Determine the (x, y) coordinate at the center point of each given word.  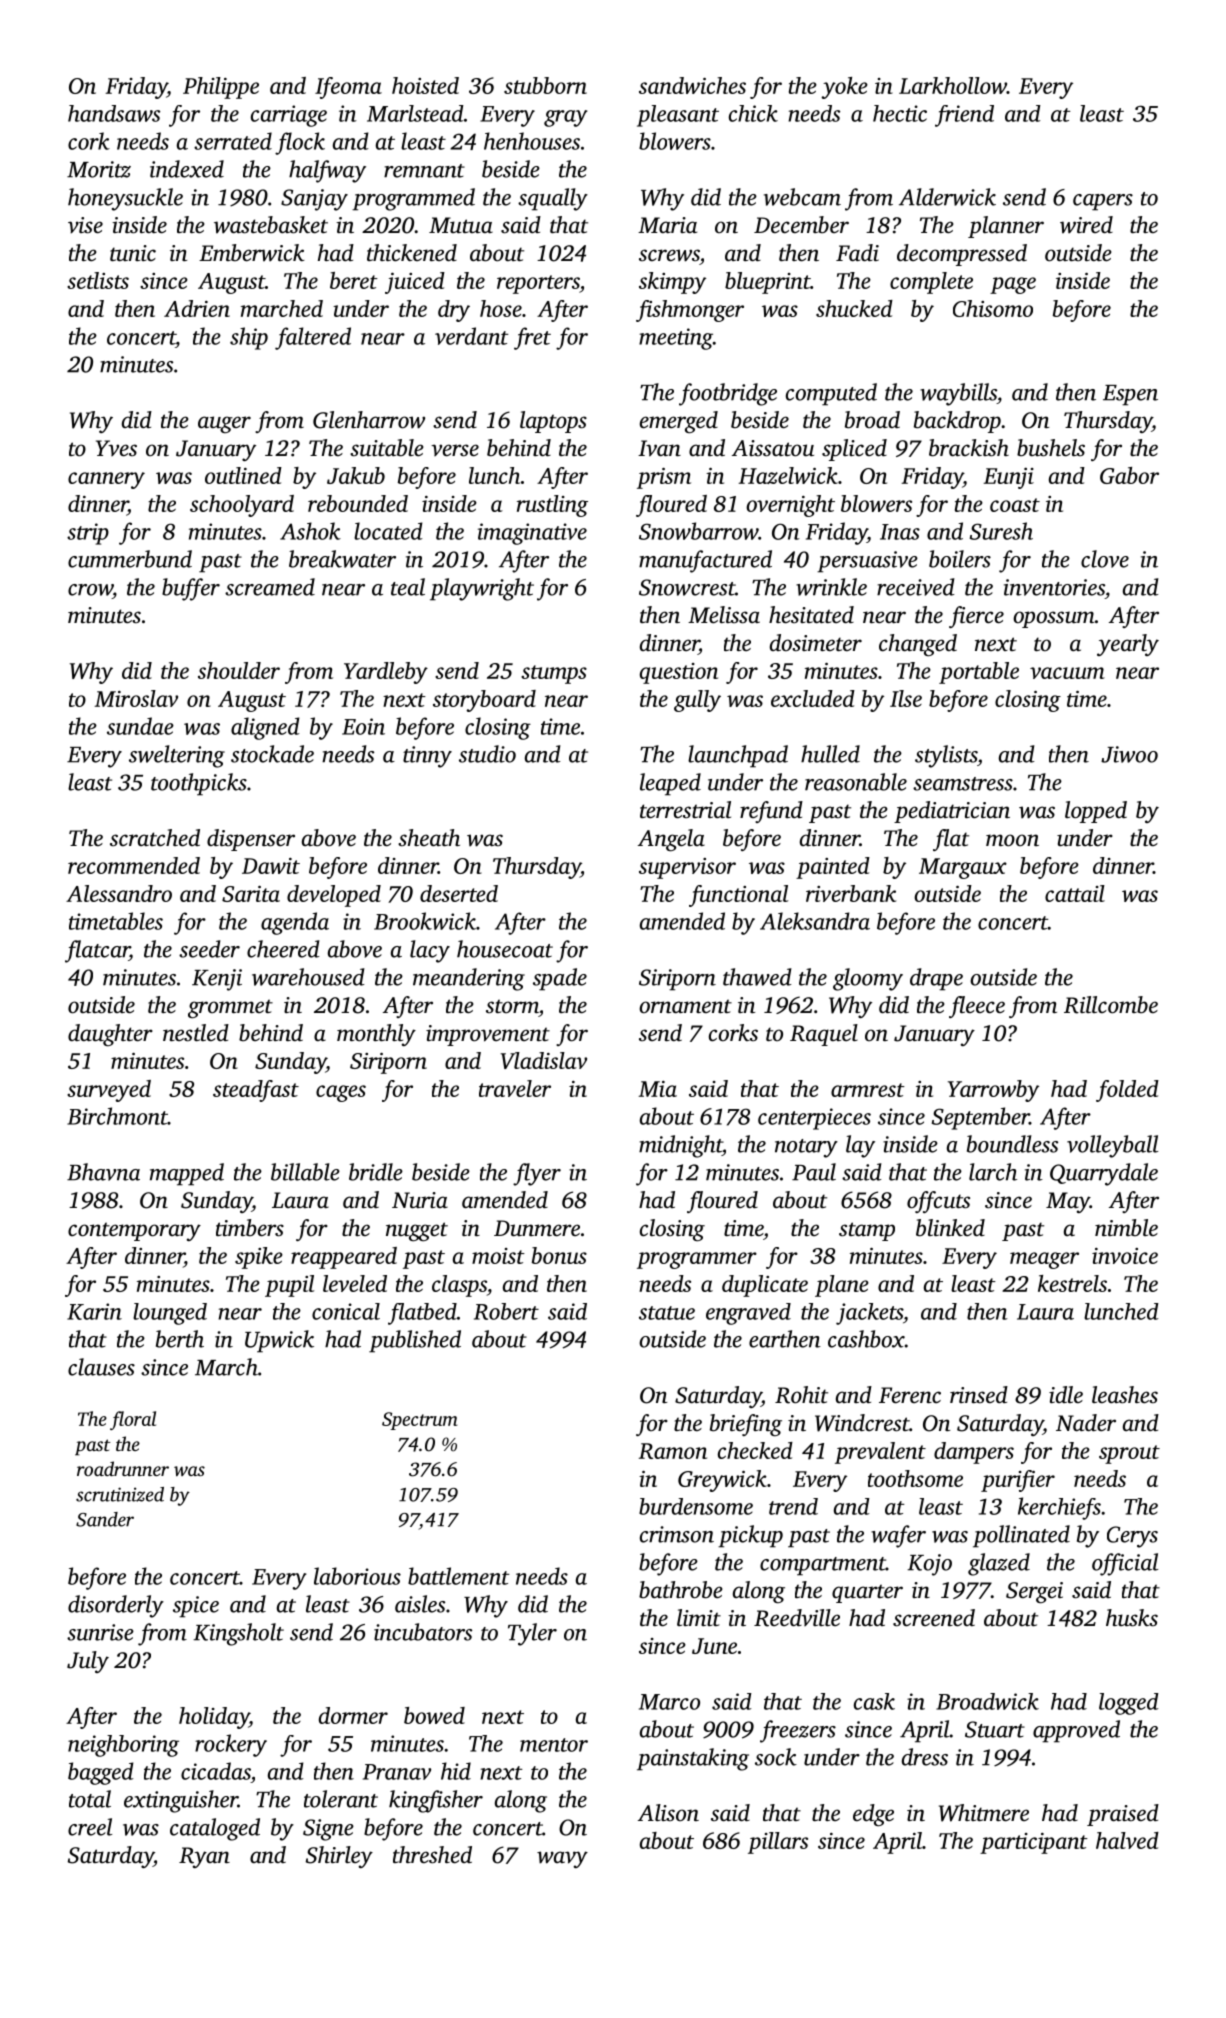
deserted (459, 893)
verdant (472, 336)
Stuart (995, 1729)
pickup (750, 1536)
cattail (1075, 893)
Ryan (204, 1857)
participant (1034, 1843)
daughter (110, 1035)
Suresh (1001, 531)
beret (354, 280)
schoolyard (242, 506)
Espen (1130, 395)
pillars (778, 1843)
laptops (553, 422)
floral (133, 1420)
